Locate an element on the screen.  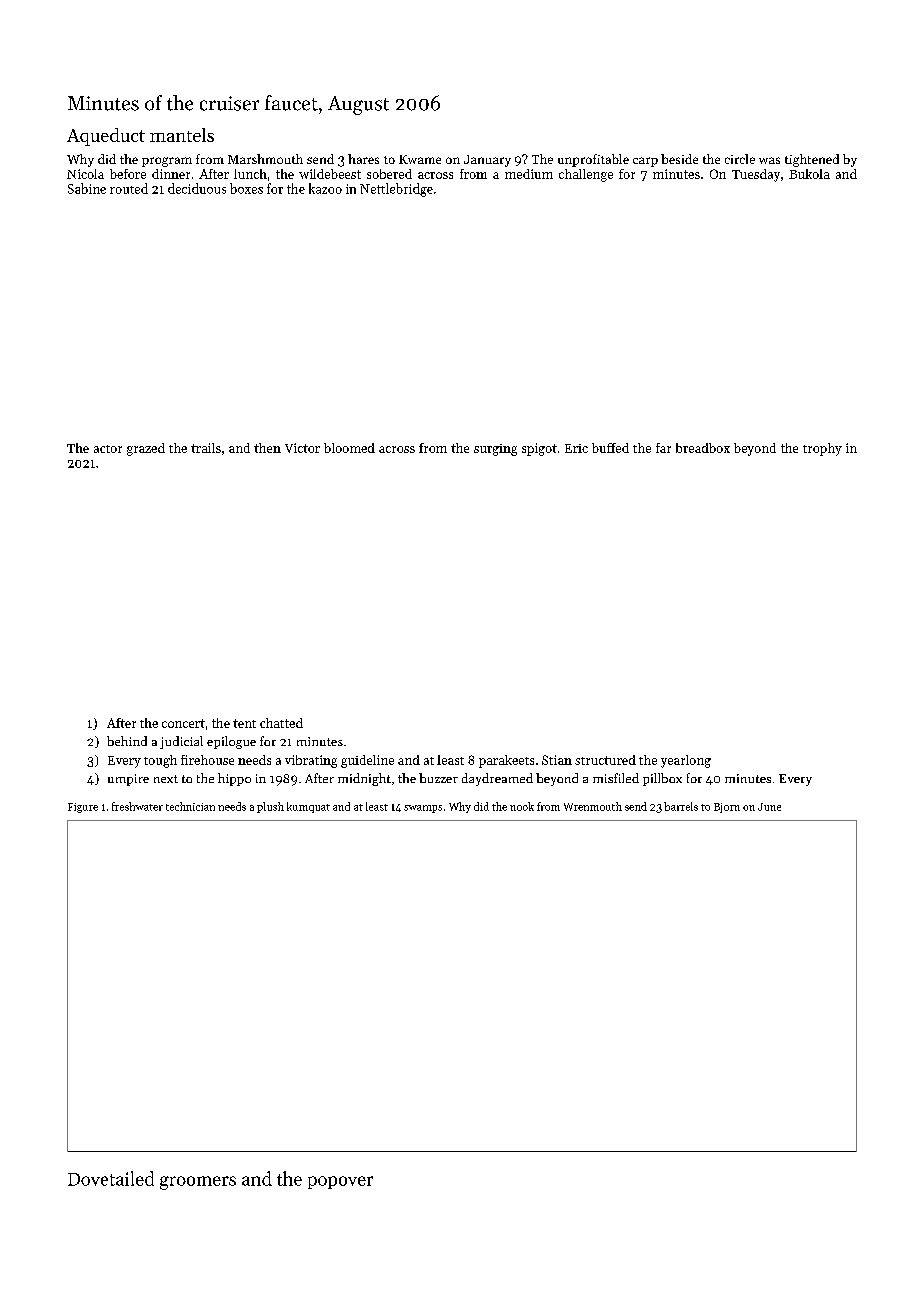
circle is located at coordinates (740, 159).
